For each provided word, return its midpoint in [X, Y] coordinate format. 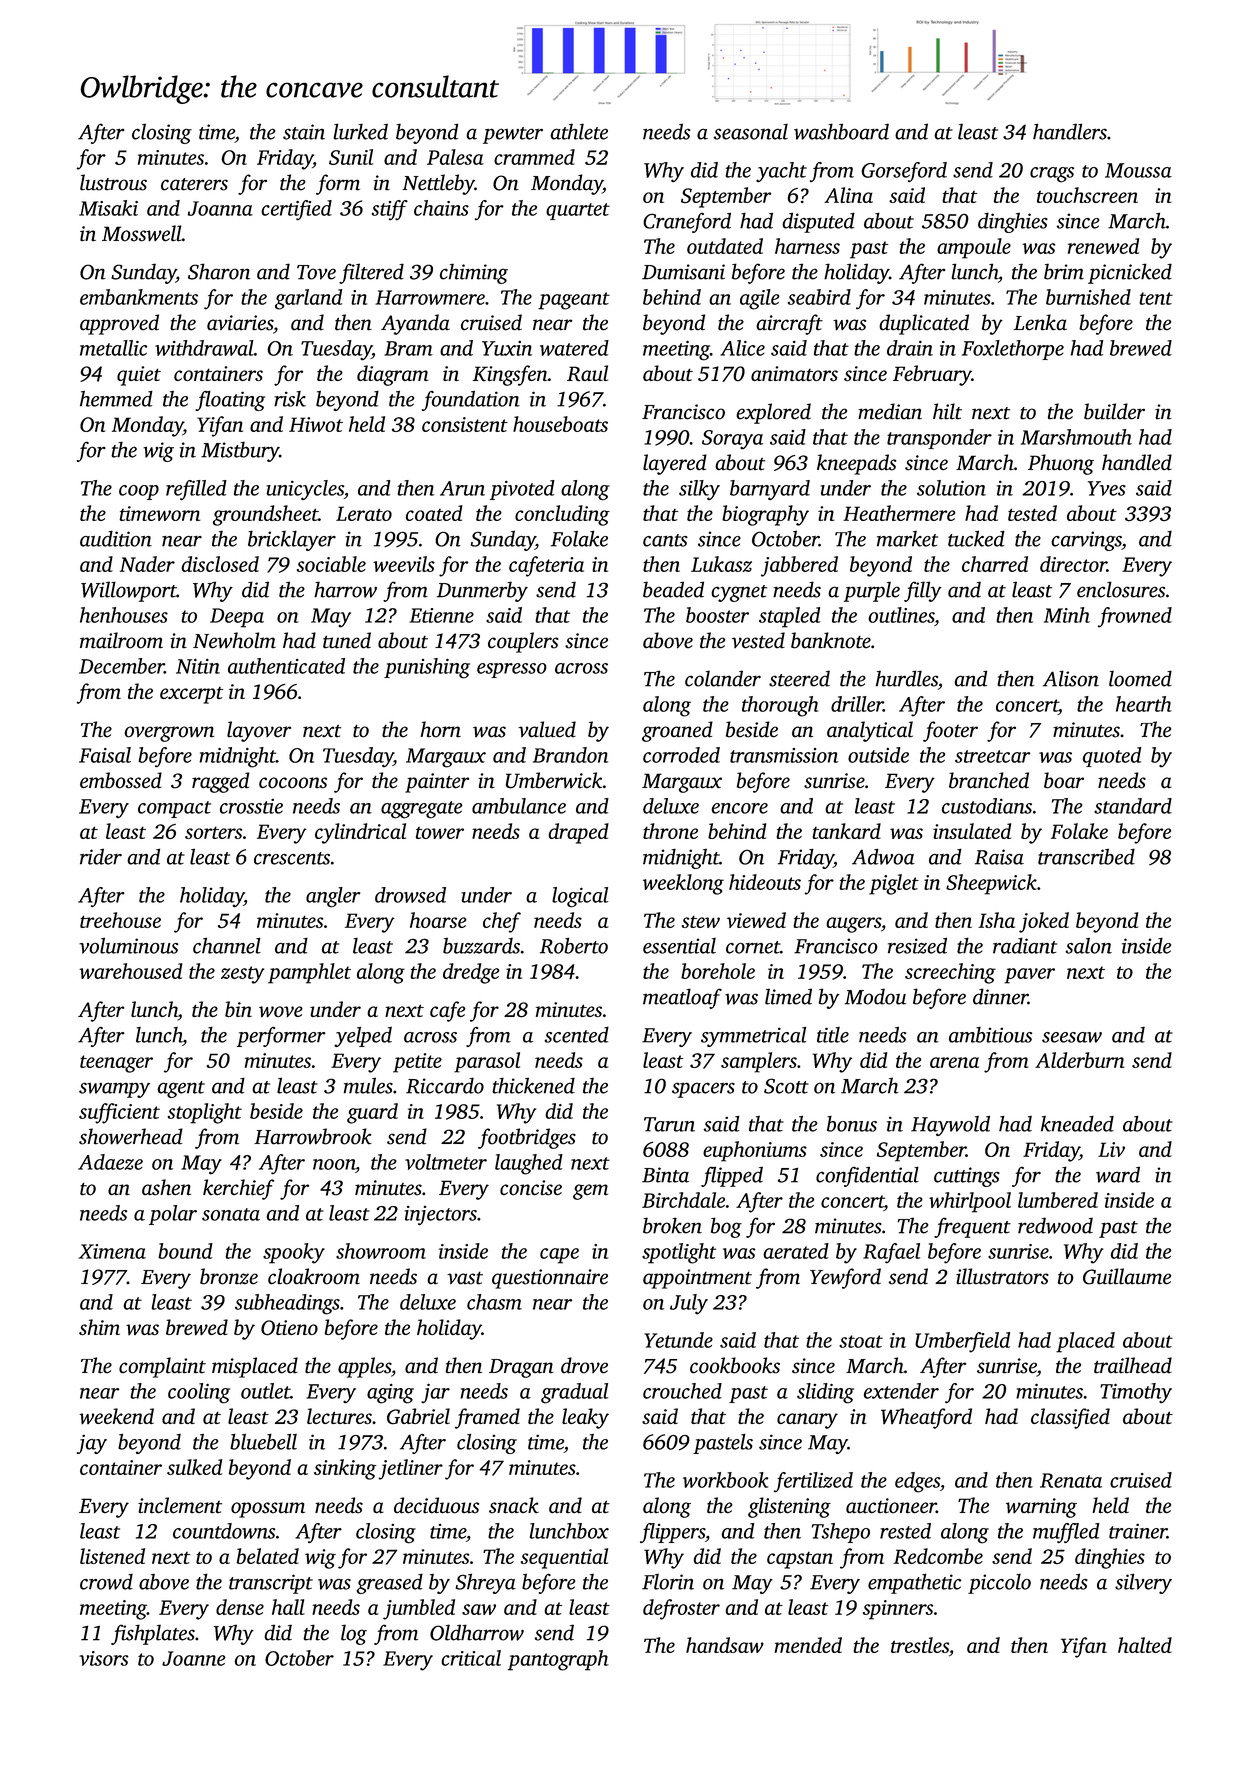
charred [995, 564]
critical [471, 1658]
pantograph [558, 1660]
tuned [347, 640]
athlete [579, 131]
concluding [562, 515]
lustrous [113, 182]
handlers [1070, 131]
